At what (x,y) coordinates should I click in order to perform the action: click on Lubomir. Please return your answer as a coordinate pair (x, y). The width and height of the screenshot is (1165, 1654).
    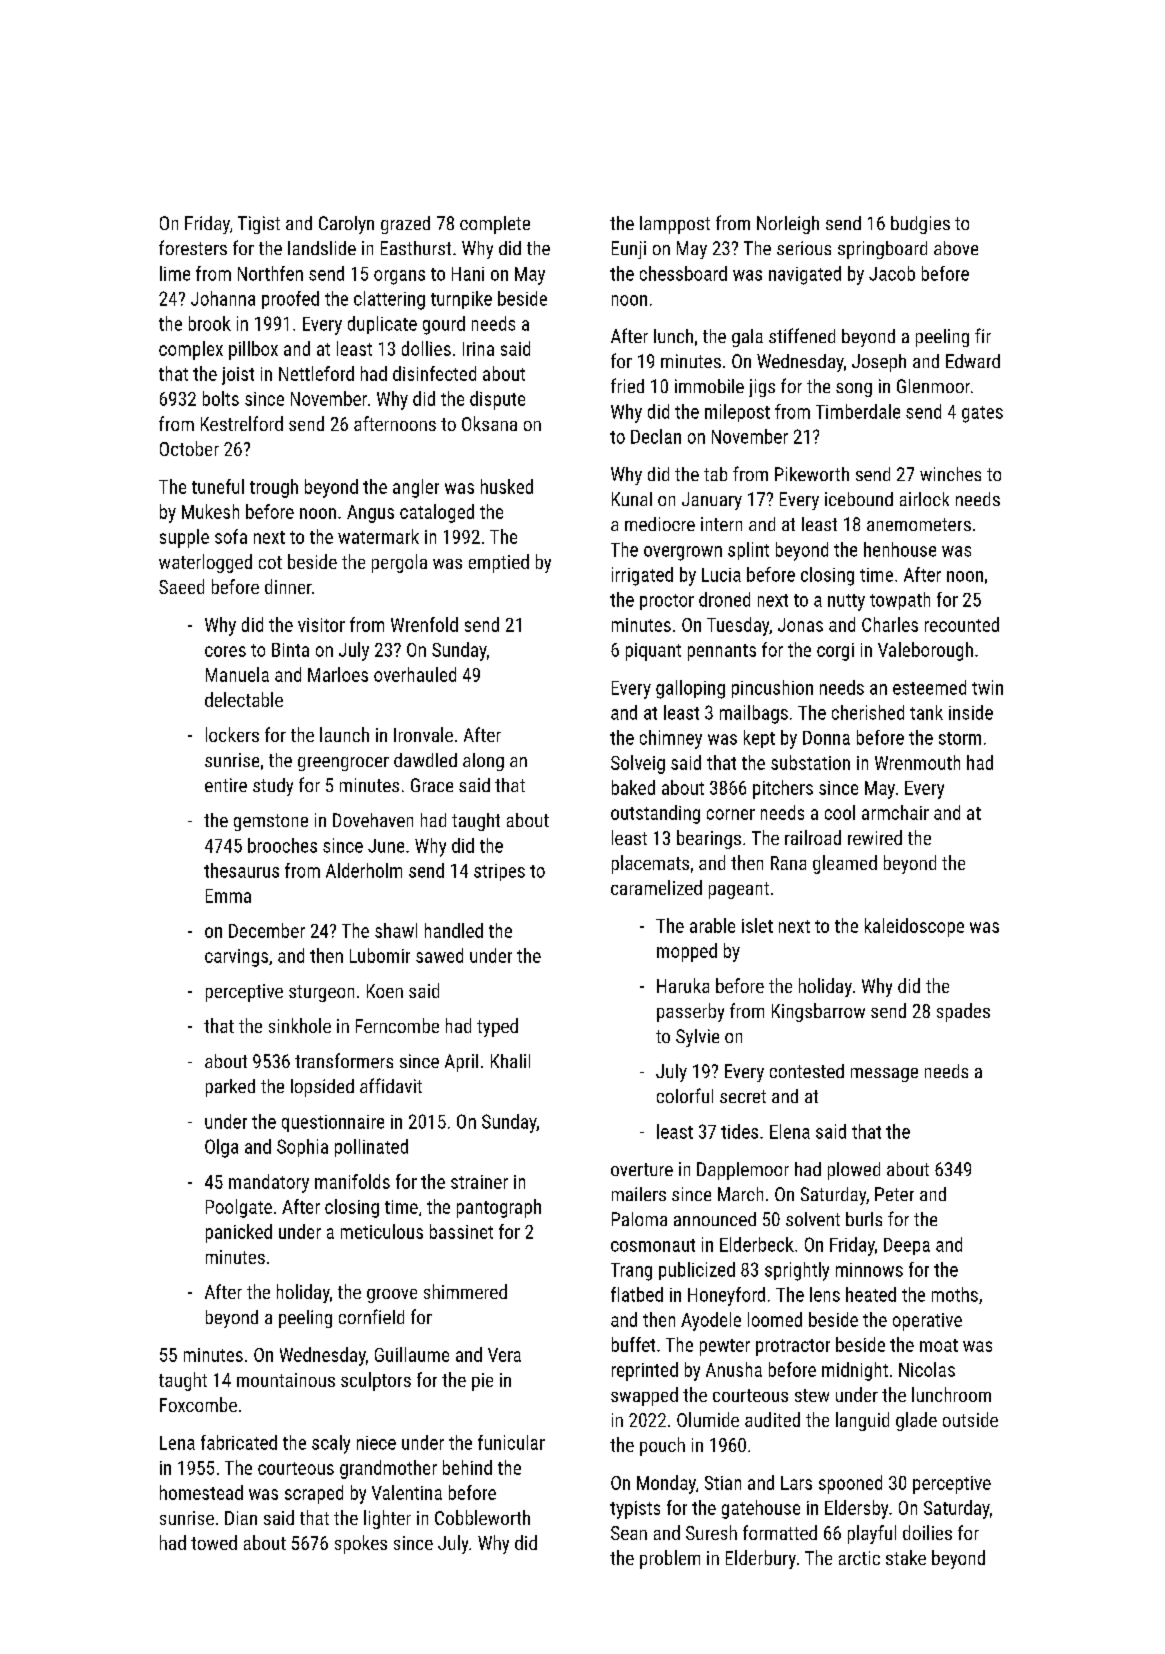
    Looking at the image, I should click on (380, 955).
